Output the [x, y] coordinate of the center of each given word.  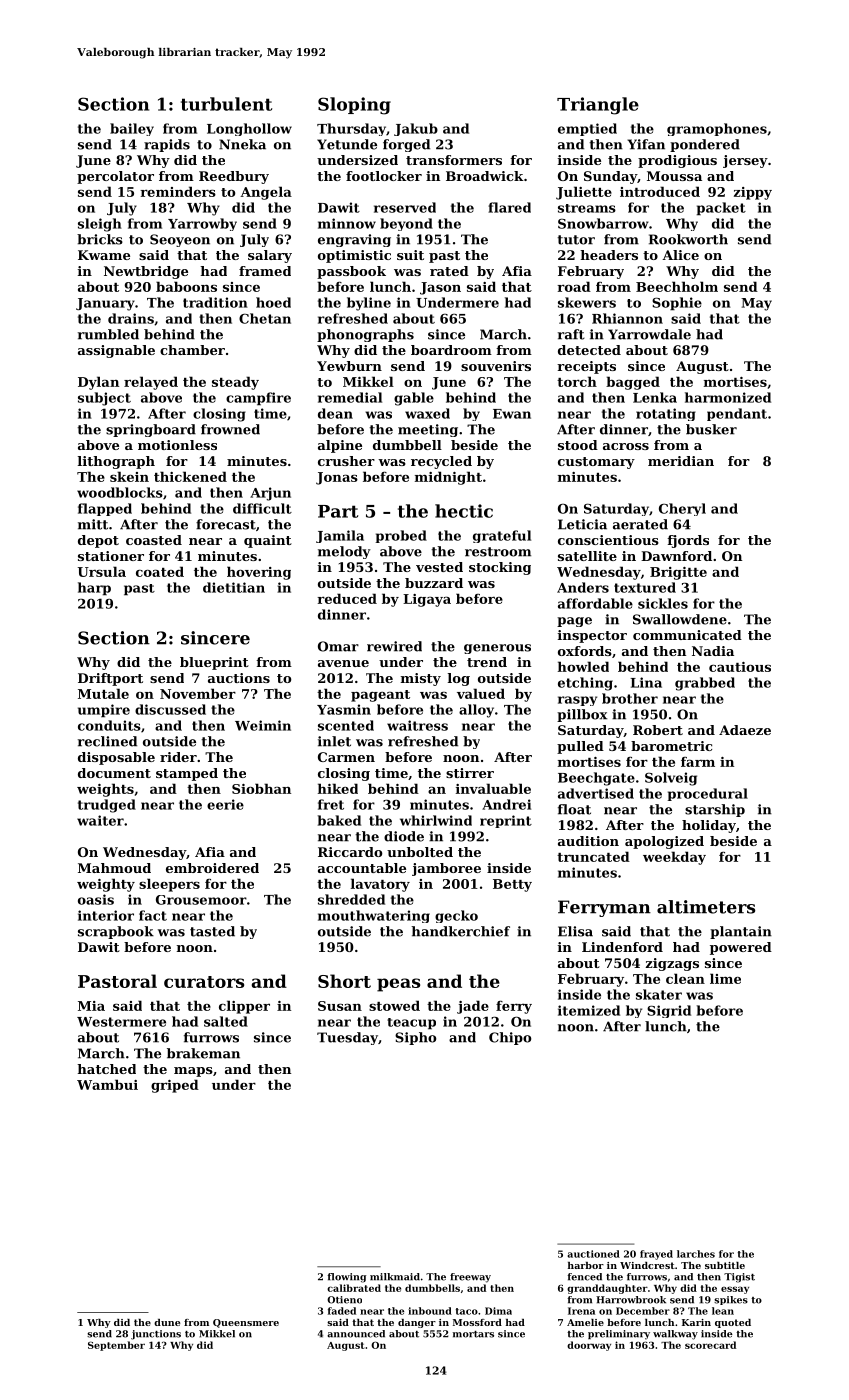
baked [339, 820]
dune [167, 1322]
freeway [470, 1278]
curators [204, 982]
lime [725, 978]
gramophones [717, 129]
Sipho [415, 1038]
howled [583, 666]
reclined [107, 741]
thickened [190, 476]
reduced [347, 598]
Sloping [354, 106]
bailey [132, 129]
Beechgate [596, 779]
